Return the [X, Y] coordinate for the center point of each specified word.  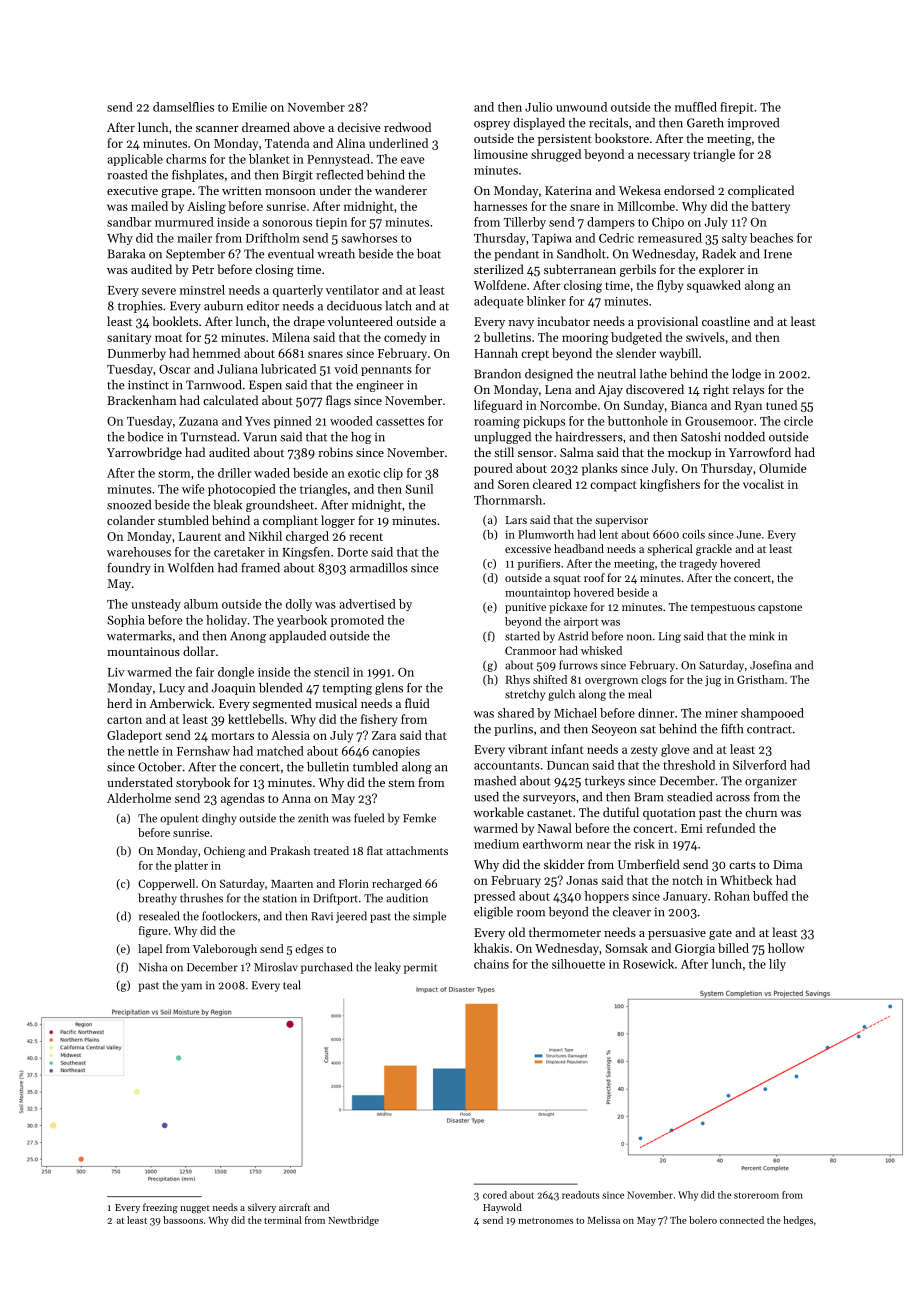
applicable [135, 160]
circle [798, 421]
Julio [538, 107]
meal [640, 694]
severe [159, 291]
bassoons [183, 1220]
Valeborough [225, 950]
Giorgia [695, 950]
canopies [396, 752]
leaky [388, 968]
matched [280, 751]
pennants [386, 371]
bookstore [622, 138]
